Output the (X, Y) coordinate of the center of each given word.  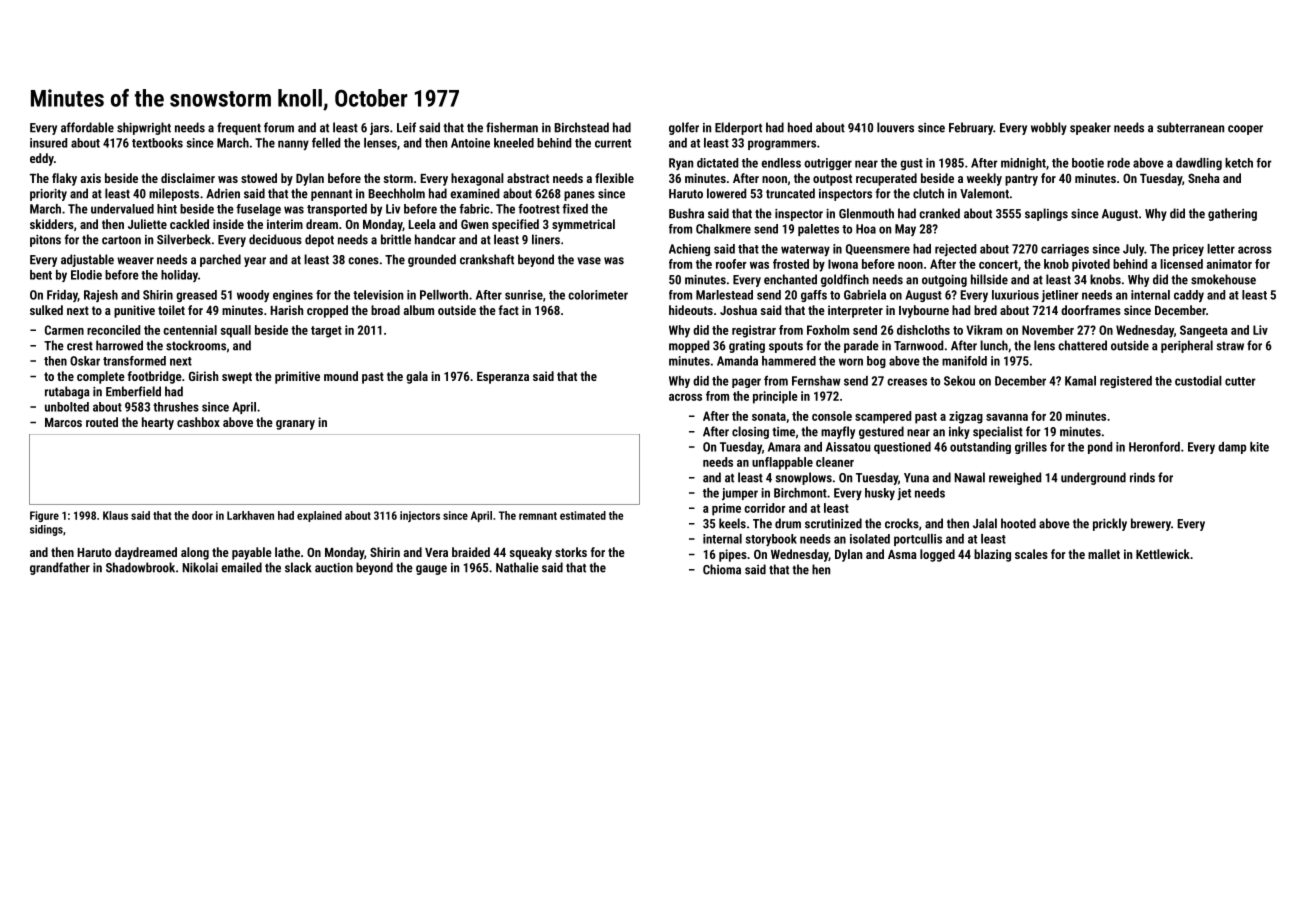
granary (295, 425)
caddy (1189, 296)
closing (750, 432)
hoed (800, 127)
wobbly (1049, 128)
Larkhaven (250, 515)
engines (293, 296)
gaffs (814, 296)
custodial (1198, 381)
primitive (297, 377)
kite (1259, 447)
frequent (239, 128)
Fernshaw (816, 381)
